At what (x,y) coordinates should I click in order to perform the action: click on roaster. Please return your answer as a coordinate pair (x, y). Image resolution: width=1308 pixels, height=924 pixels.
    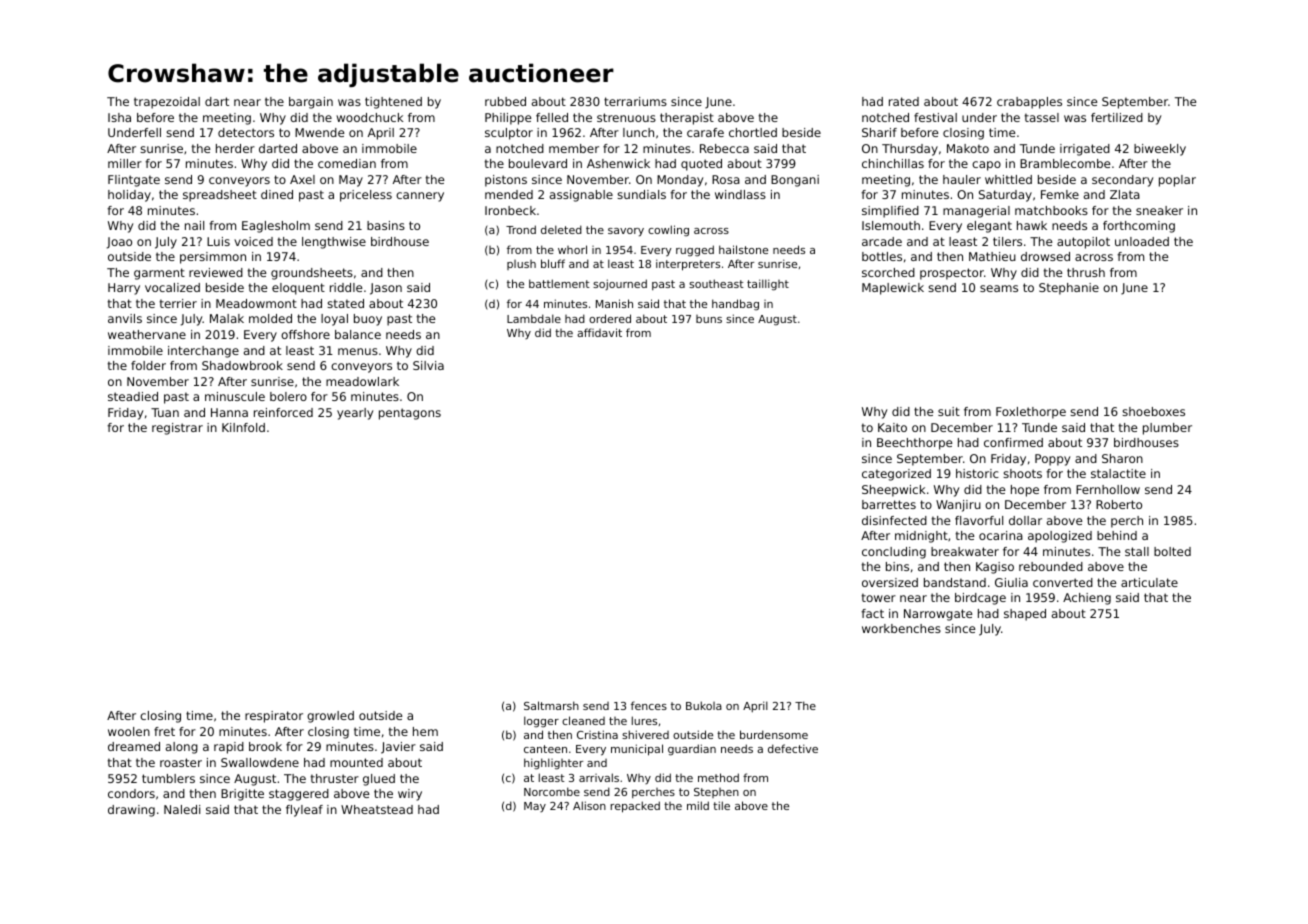
    Looking at the image, I should click on (181, 762).
